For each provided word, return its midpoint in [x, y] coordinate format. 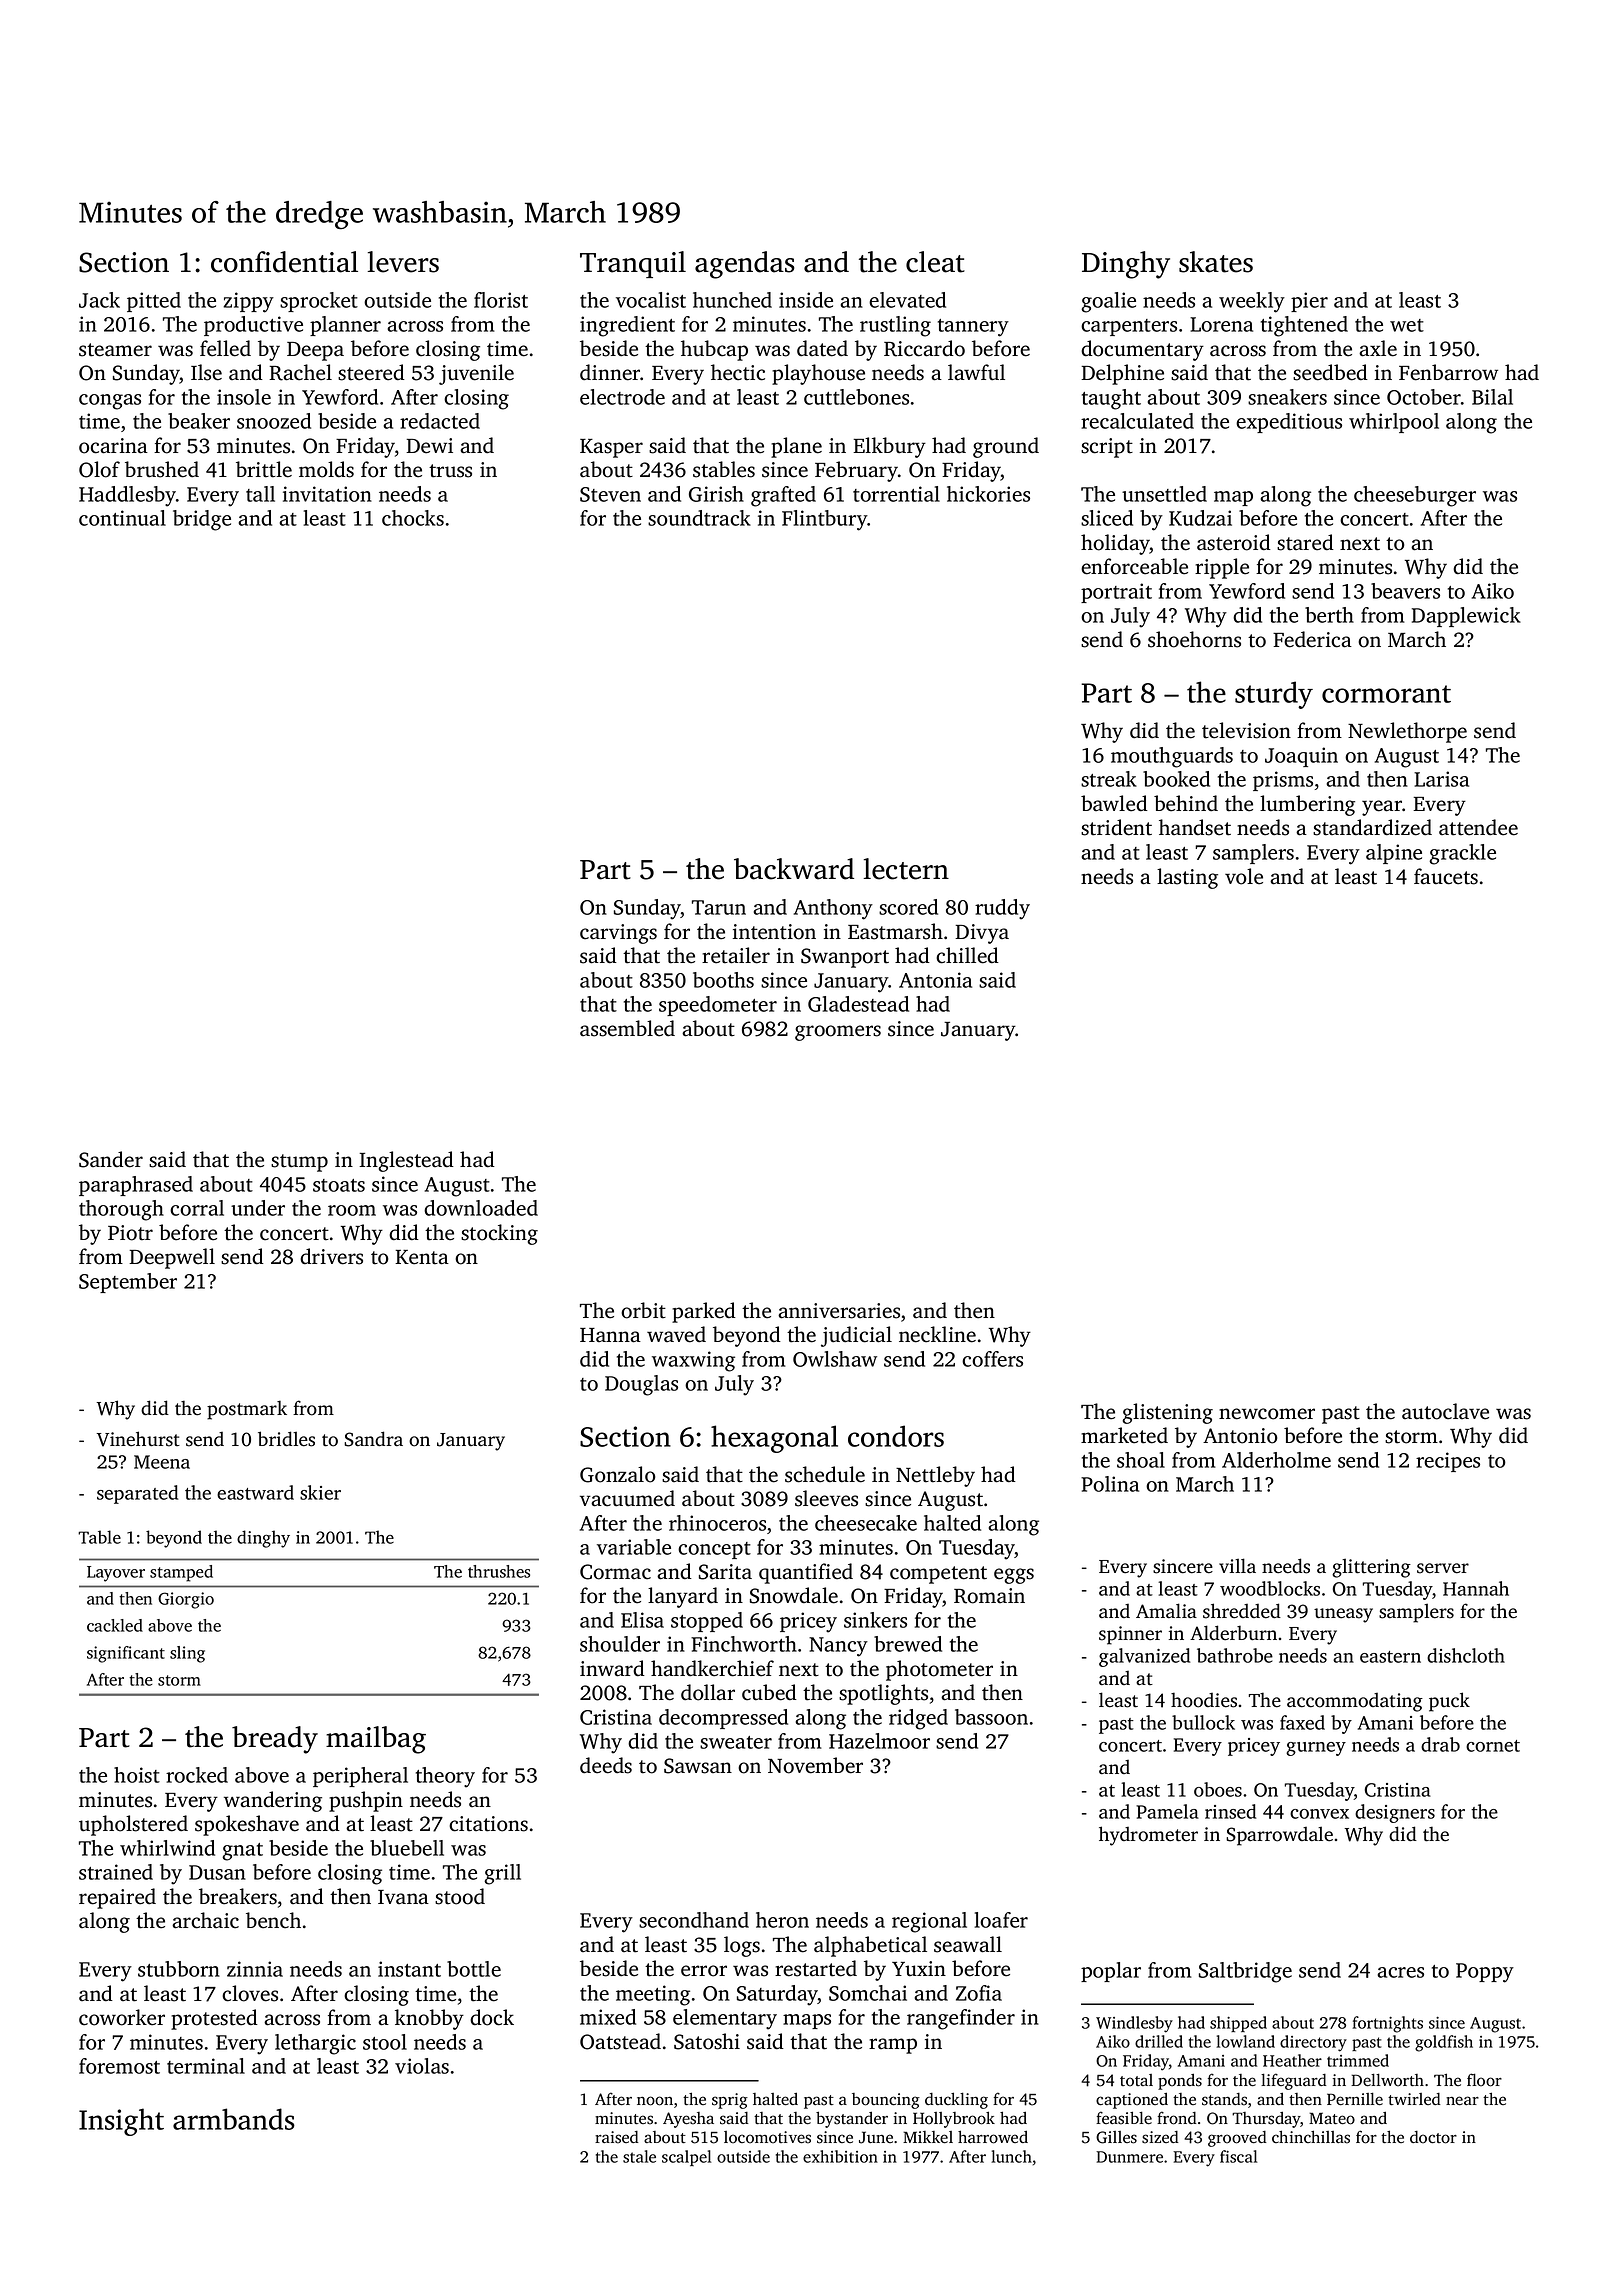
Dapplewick [1466, 617]
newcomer [1267, 1414]
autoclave [1445, 1411]
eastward [255, 1492]
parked [704, 1312]
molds [326, 469]
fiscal [1238, 2156]
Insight [121, 2122]
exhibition [840, 2156]
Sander [111, 1159]
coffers [992, 1359]
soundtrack [699, 518]
